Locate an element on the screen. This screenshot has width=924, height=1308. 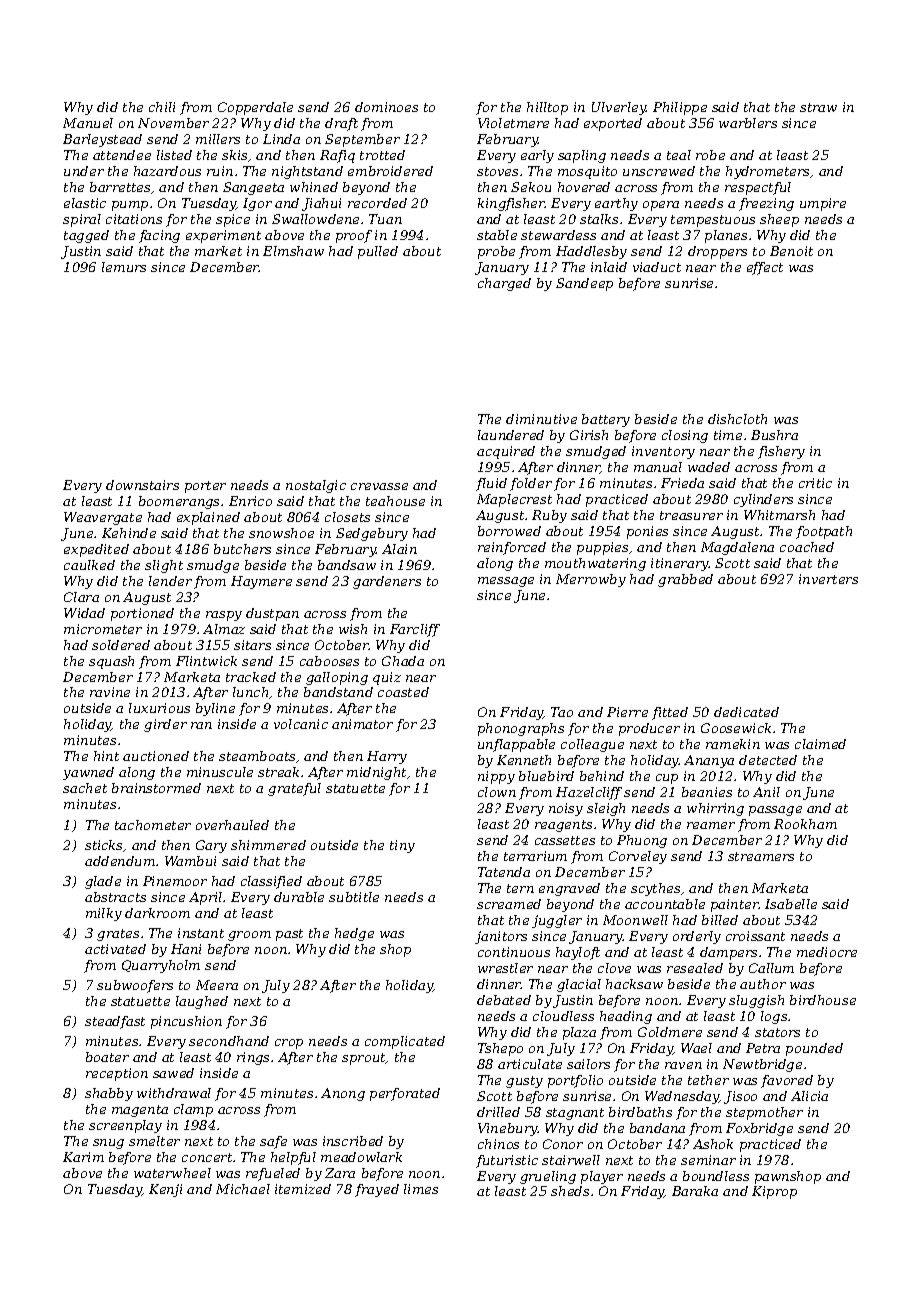
girder is located at coordinates (165, 725).
